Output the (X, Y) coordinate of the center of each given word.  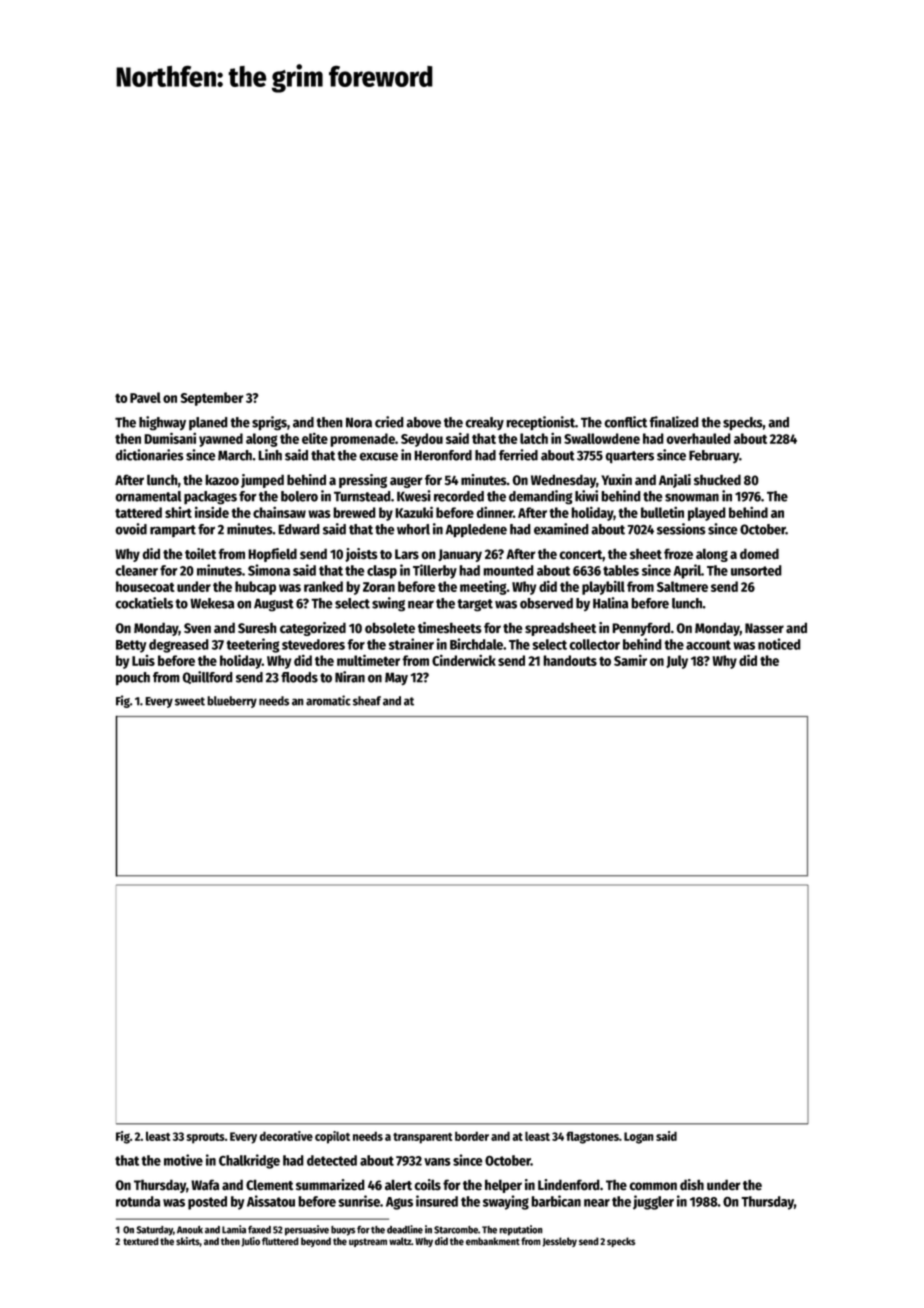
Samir (630, 660)
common (653, 1186)
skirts (188, 1241)
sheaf (367, 701)
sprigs (269, 423)
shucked (717, 480)
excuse (378, 457)
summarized (330, 1185)
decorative (286, 1136)
